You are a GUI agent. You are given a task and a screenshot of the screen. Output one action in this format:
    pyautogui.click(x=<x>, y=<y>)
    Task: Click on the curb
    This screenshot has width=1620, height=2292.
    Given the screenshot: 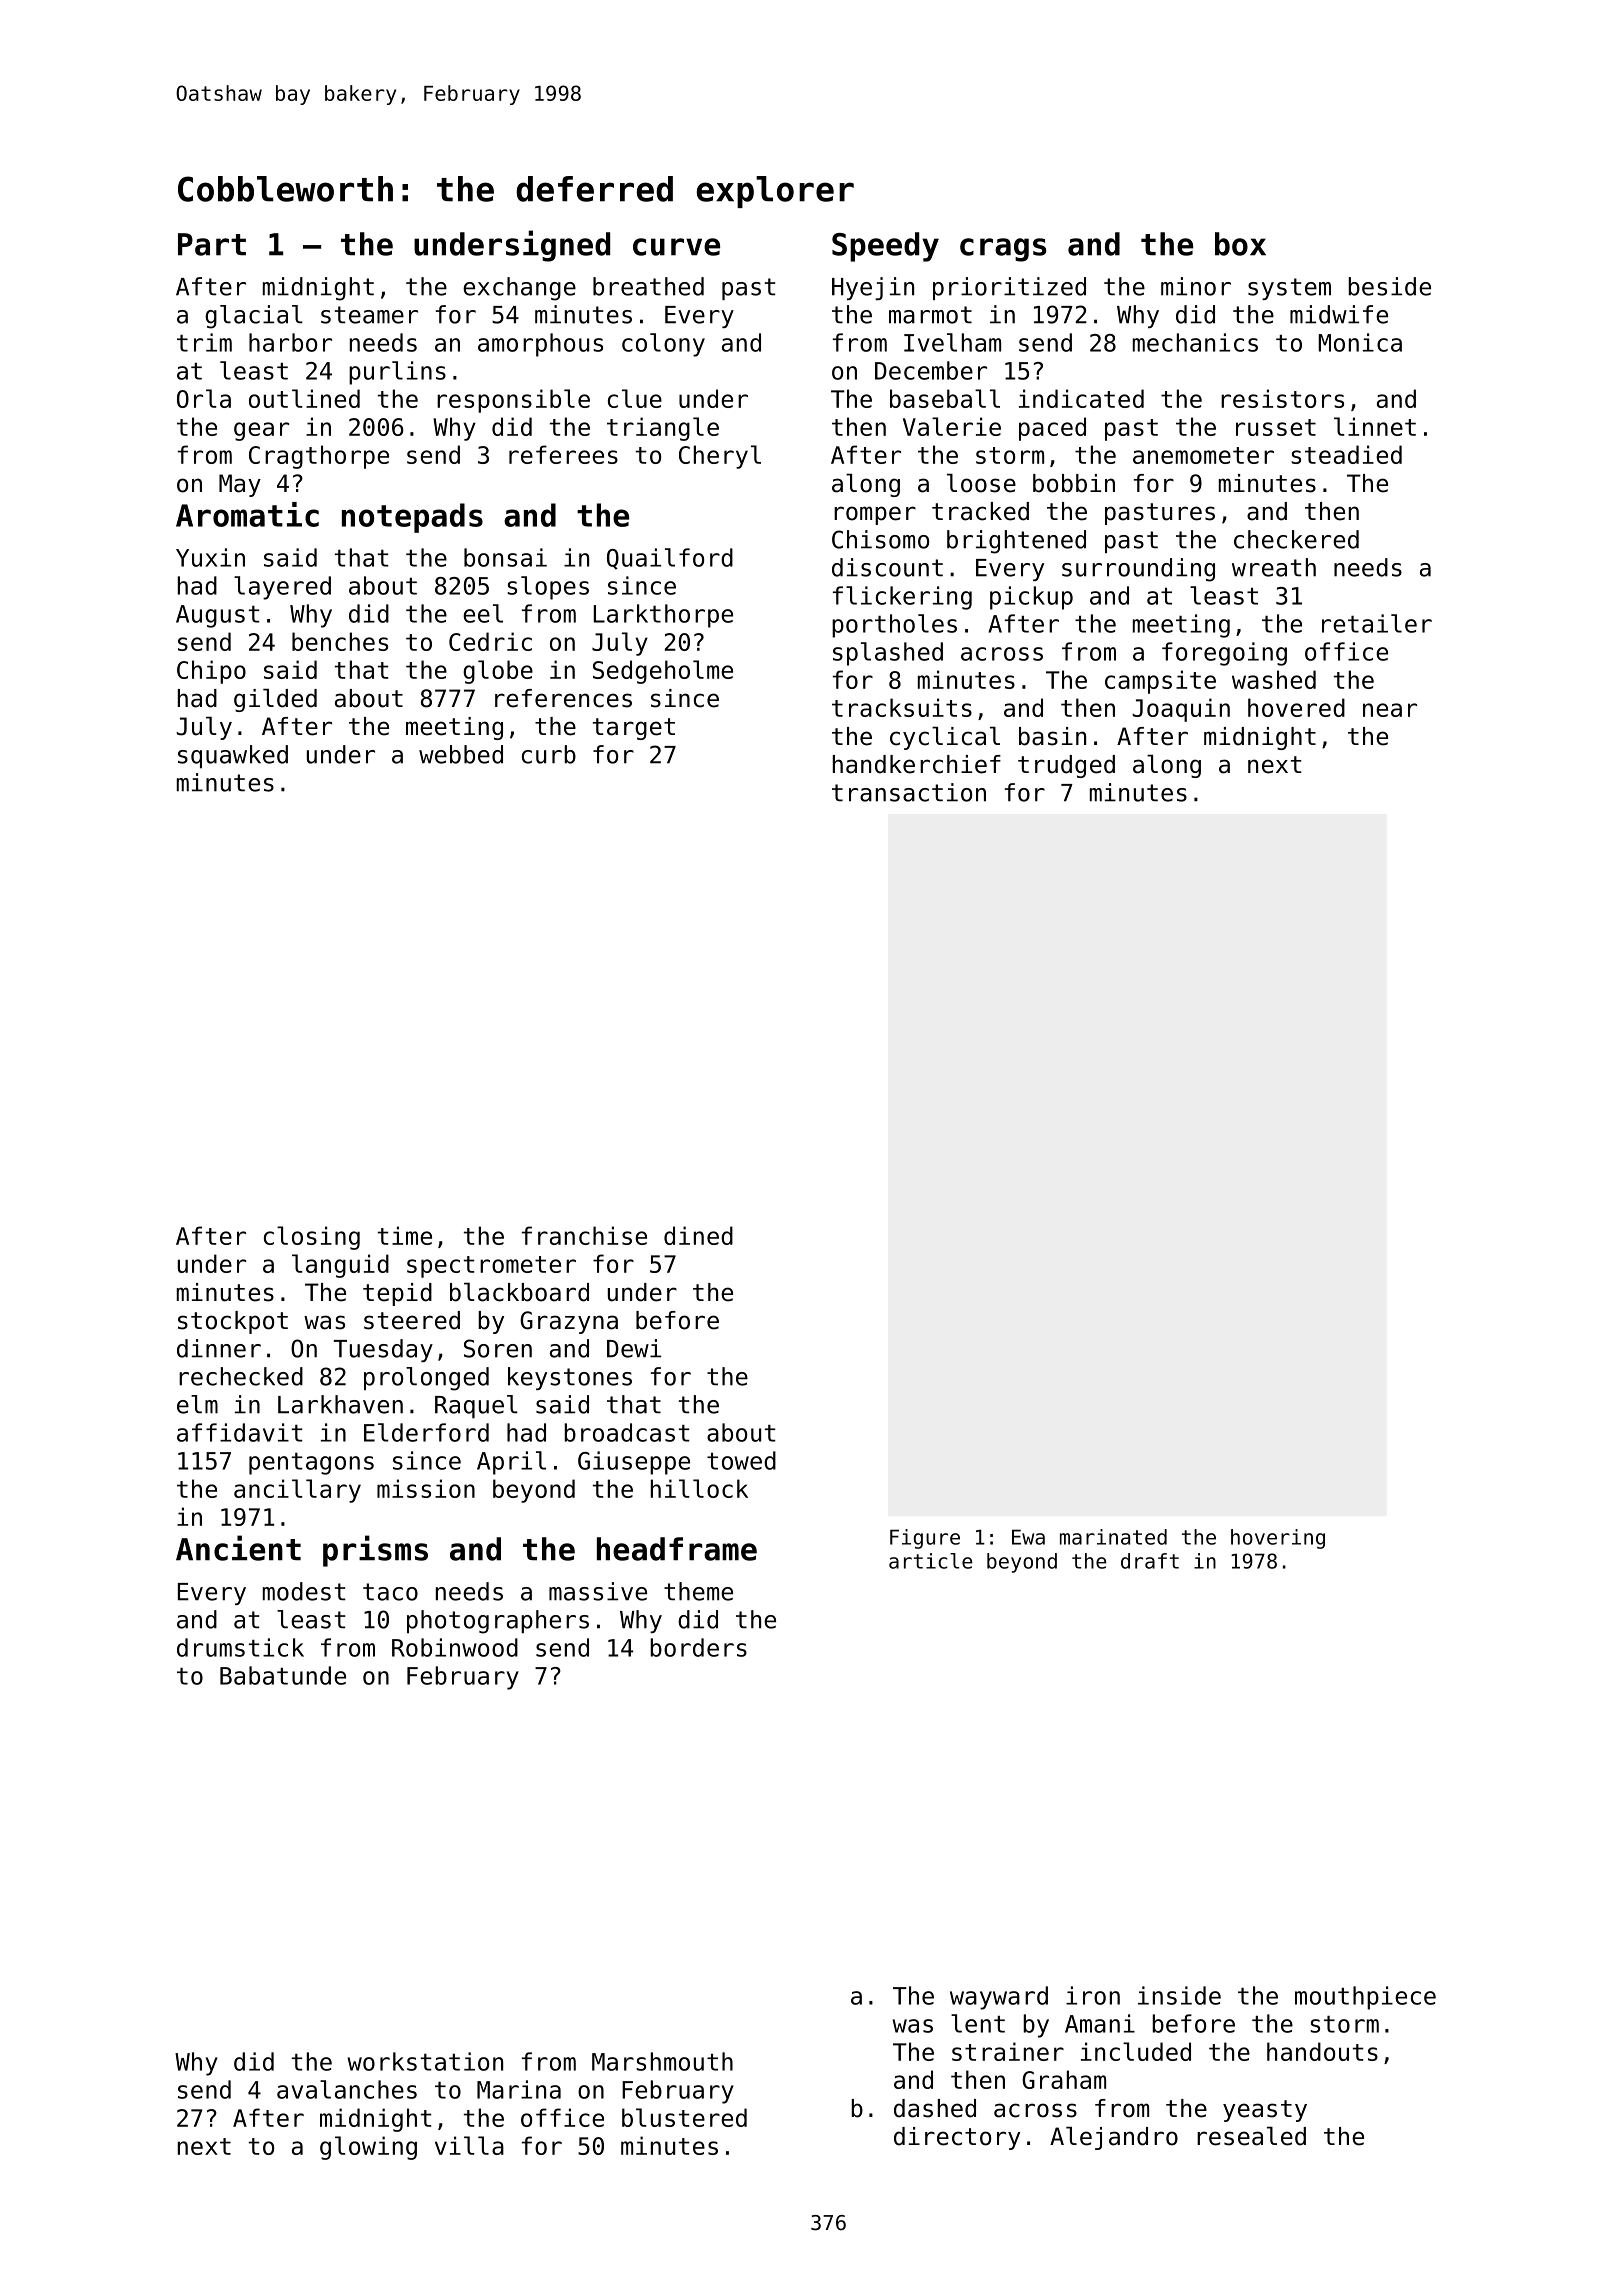 What is the action you would take?
    pyautogui.click(x=549, y=754)
